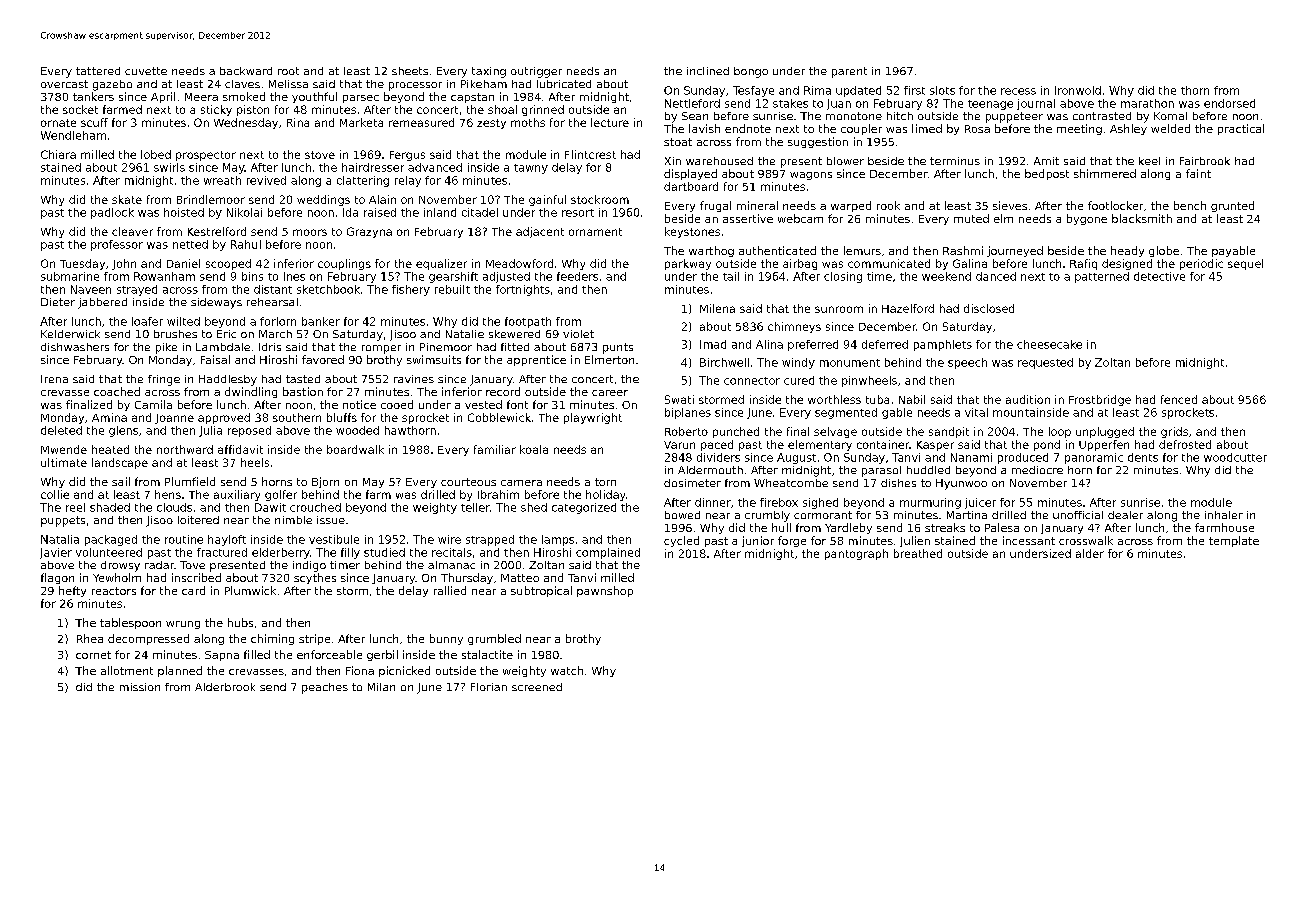  Describe the element at coordinates (1233, 251) in the document. I see `payable` at that location.
